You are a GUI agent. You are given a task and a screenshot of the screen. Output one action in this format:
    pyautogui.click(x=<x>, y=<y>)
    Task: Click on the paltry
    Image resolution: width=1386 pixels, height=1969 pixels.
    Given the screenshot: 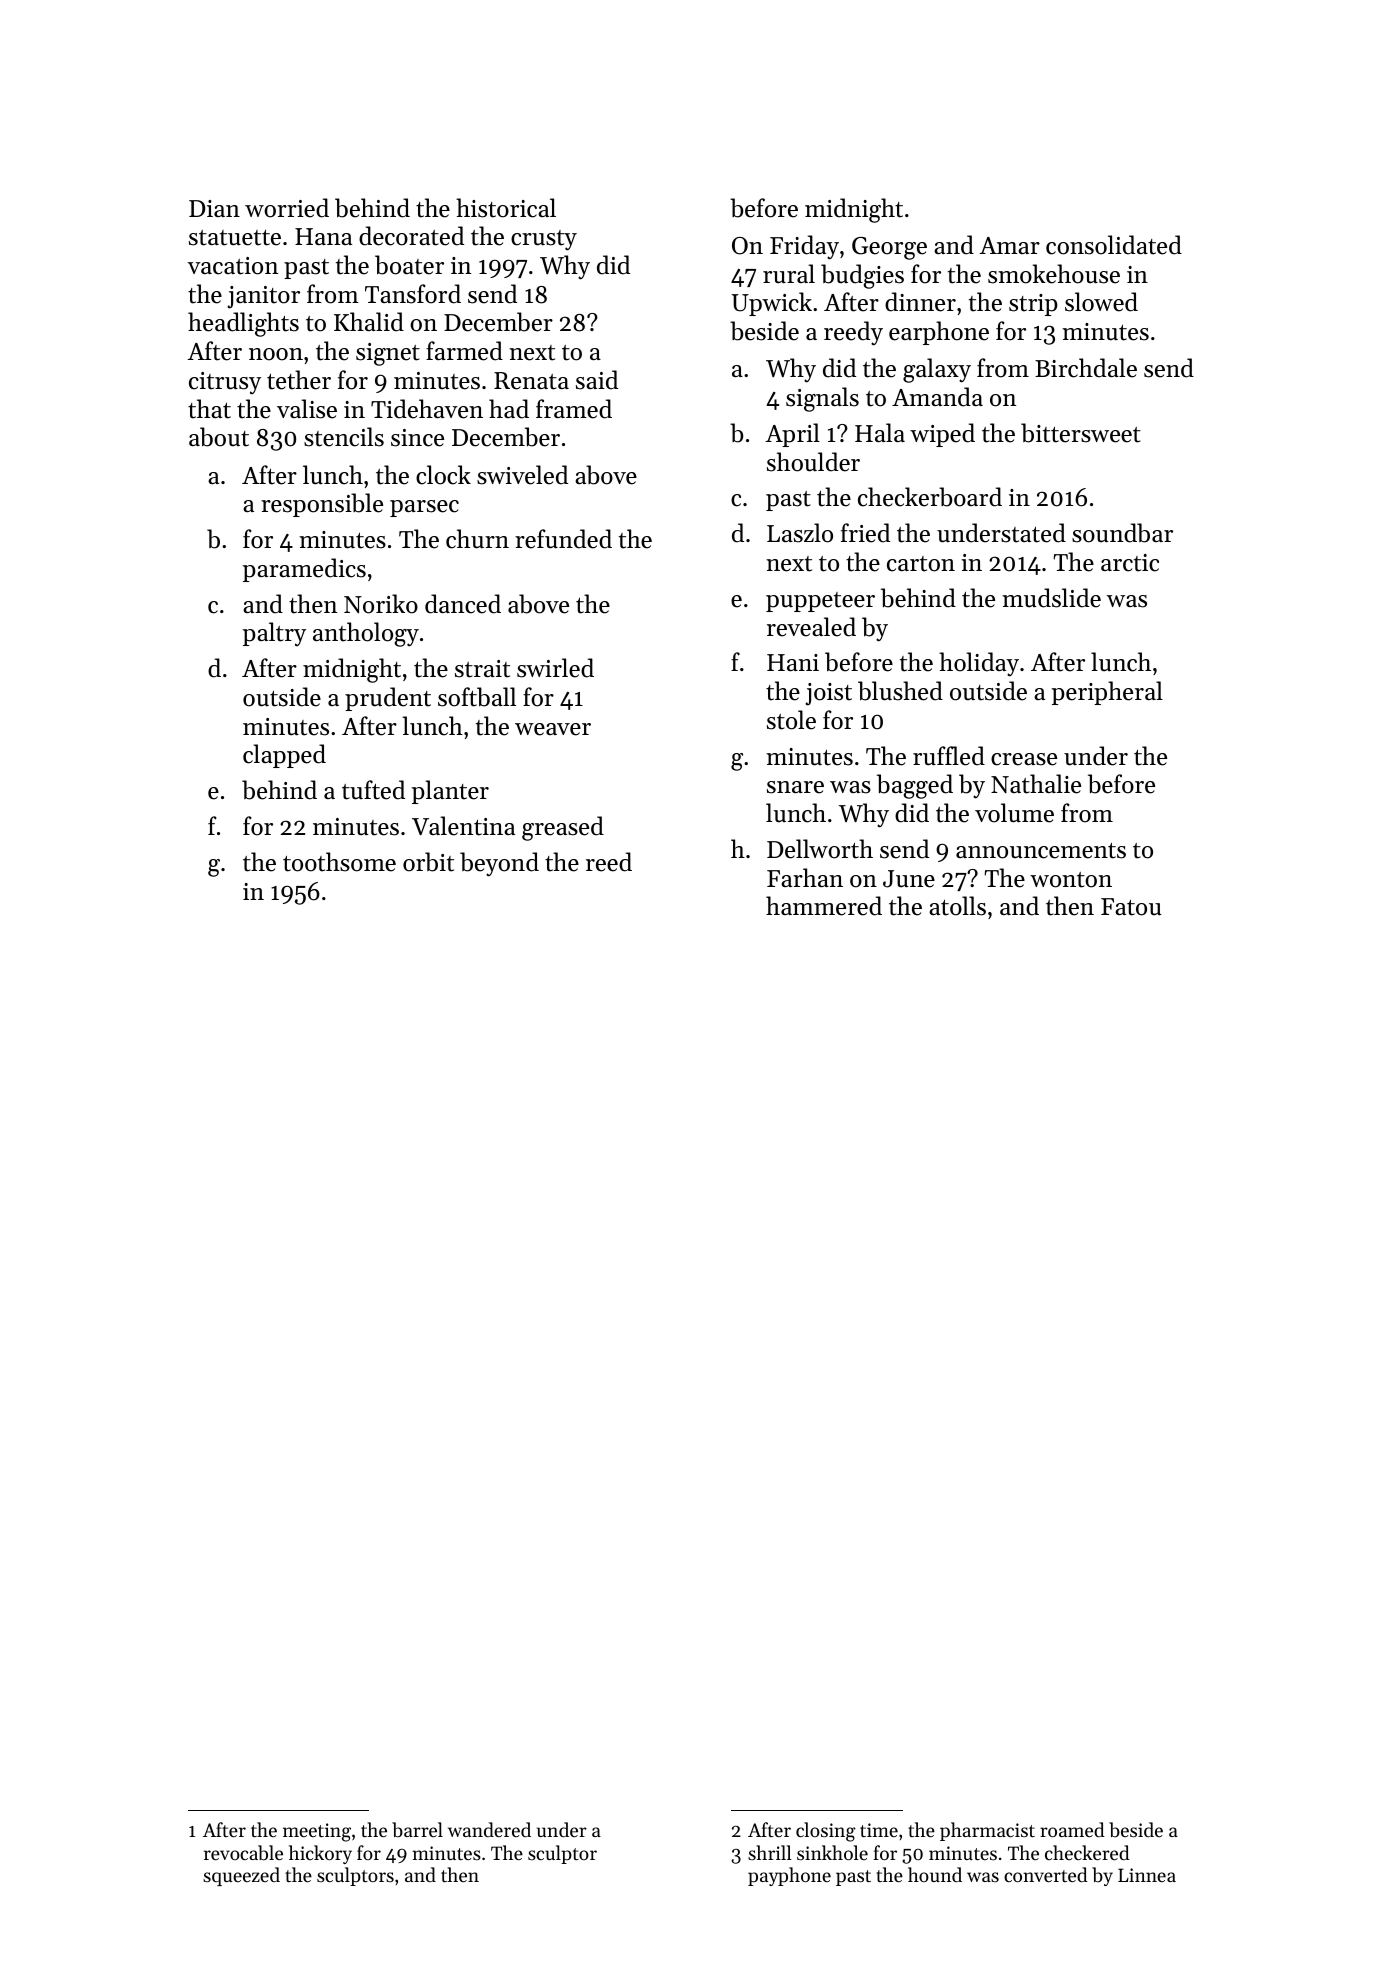 What is the action you would take?
    pyautogui.click(x=274, y=634)
